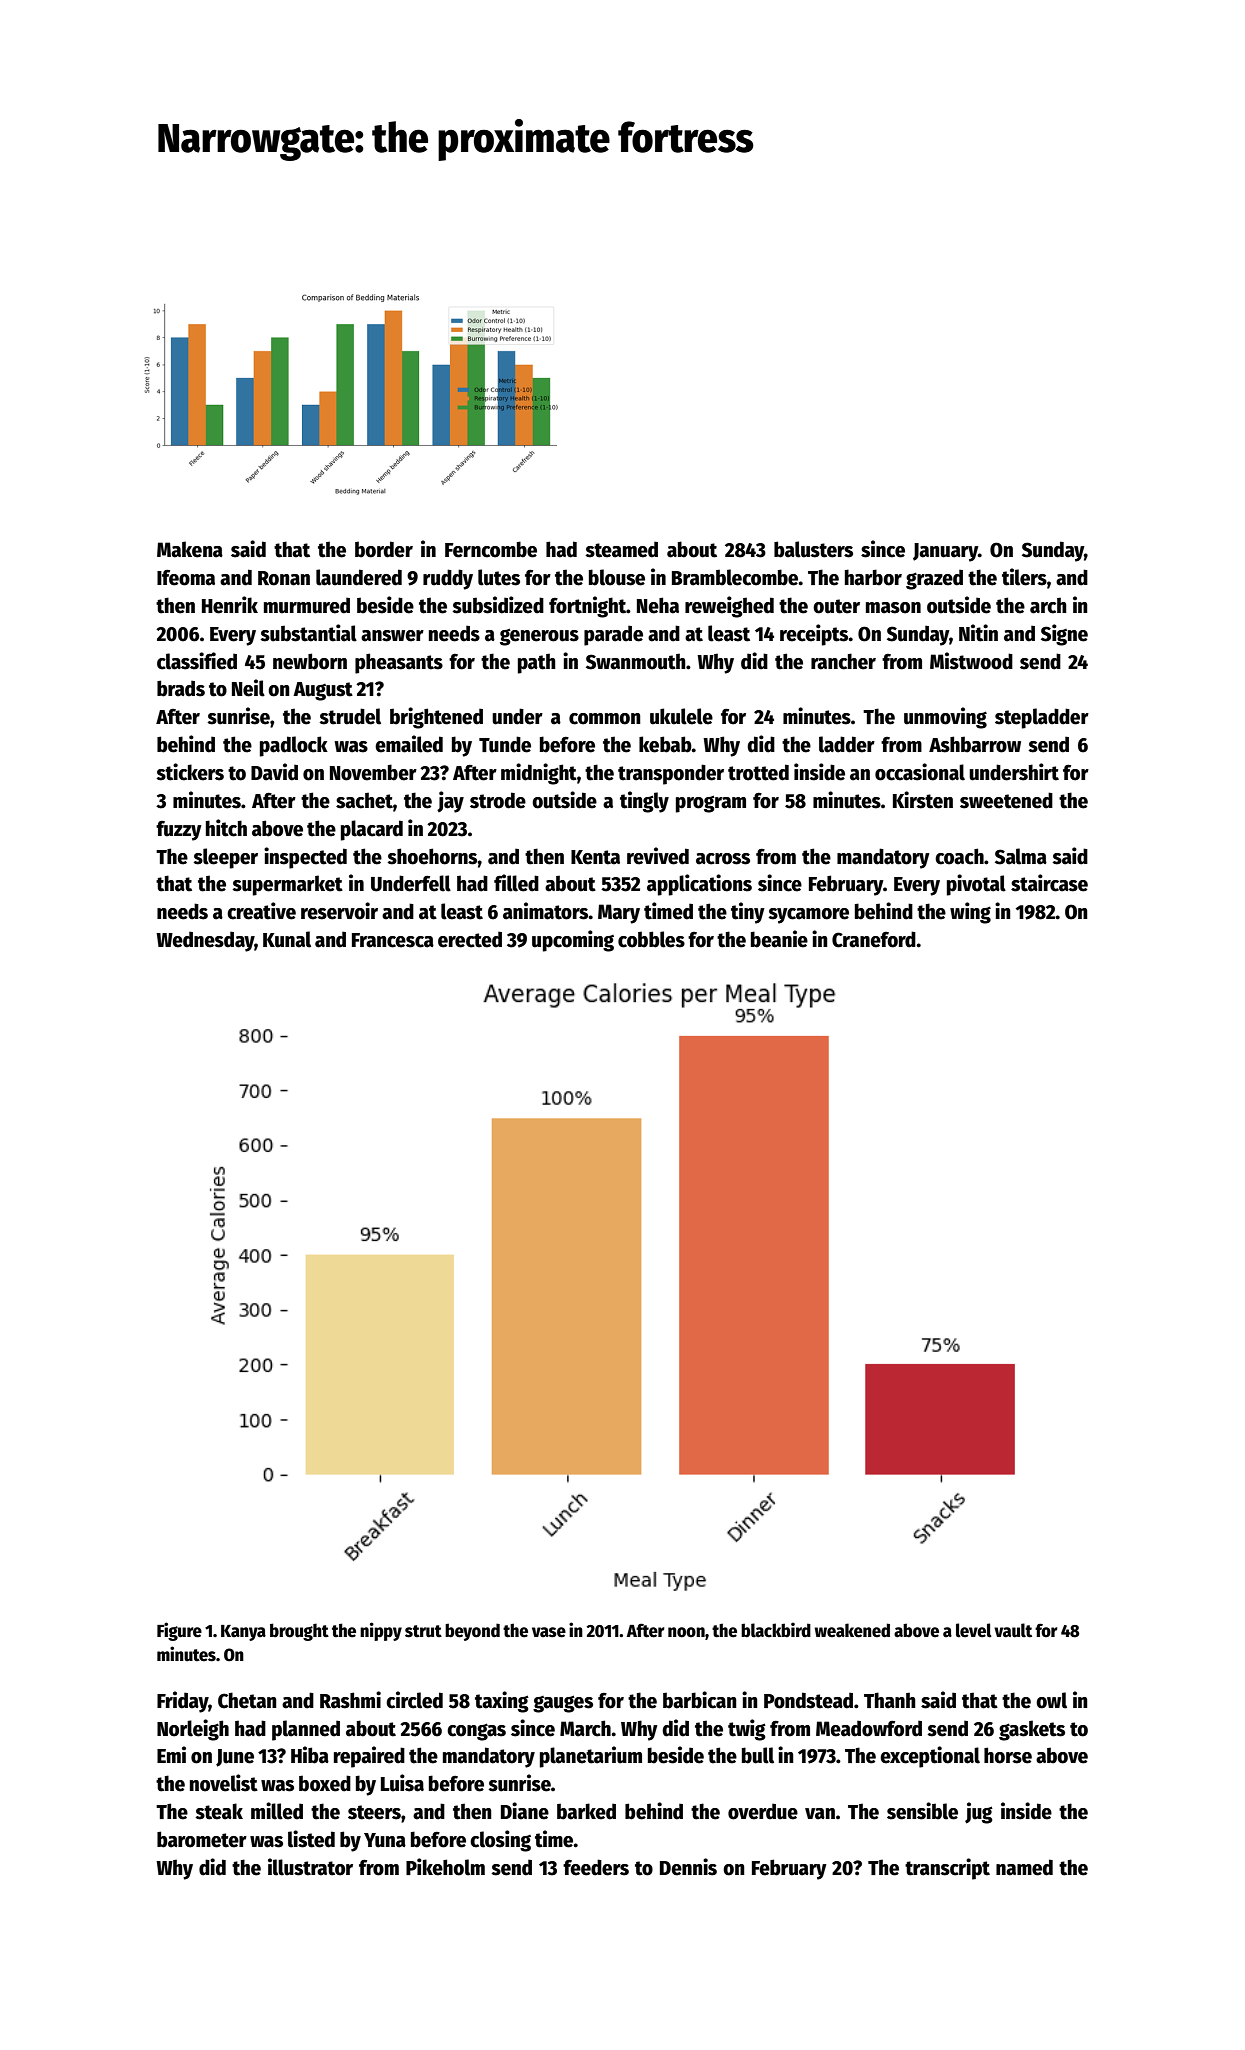  Describe the element at coordinates (179, 1631) in the screenshot. I see `Figure` at that location.
